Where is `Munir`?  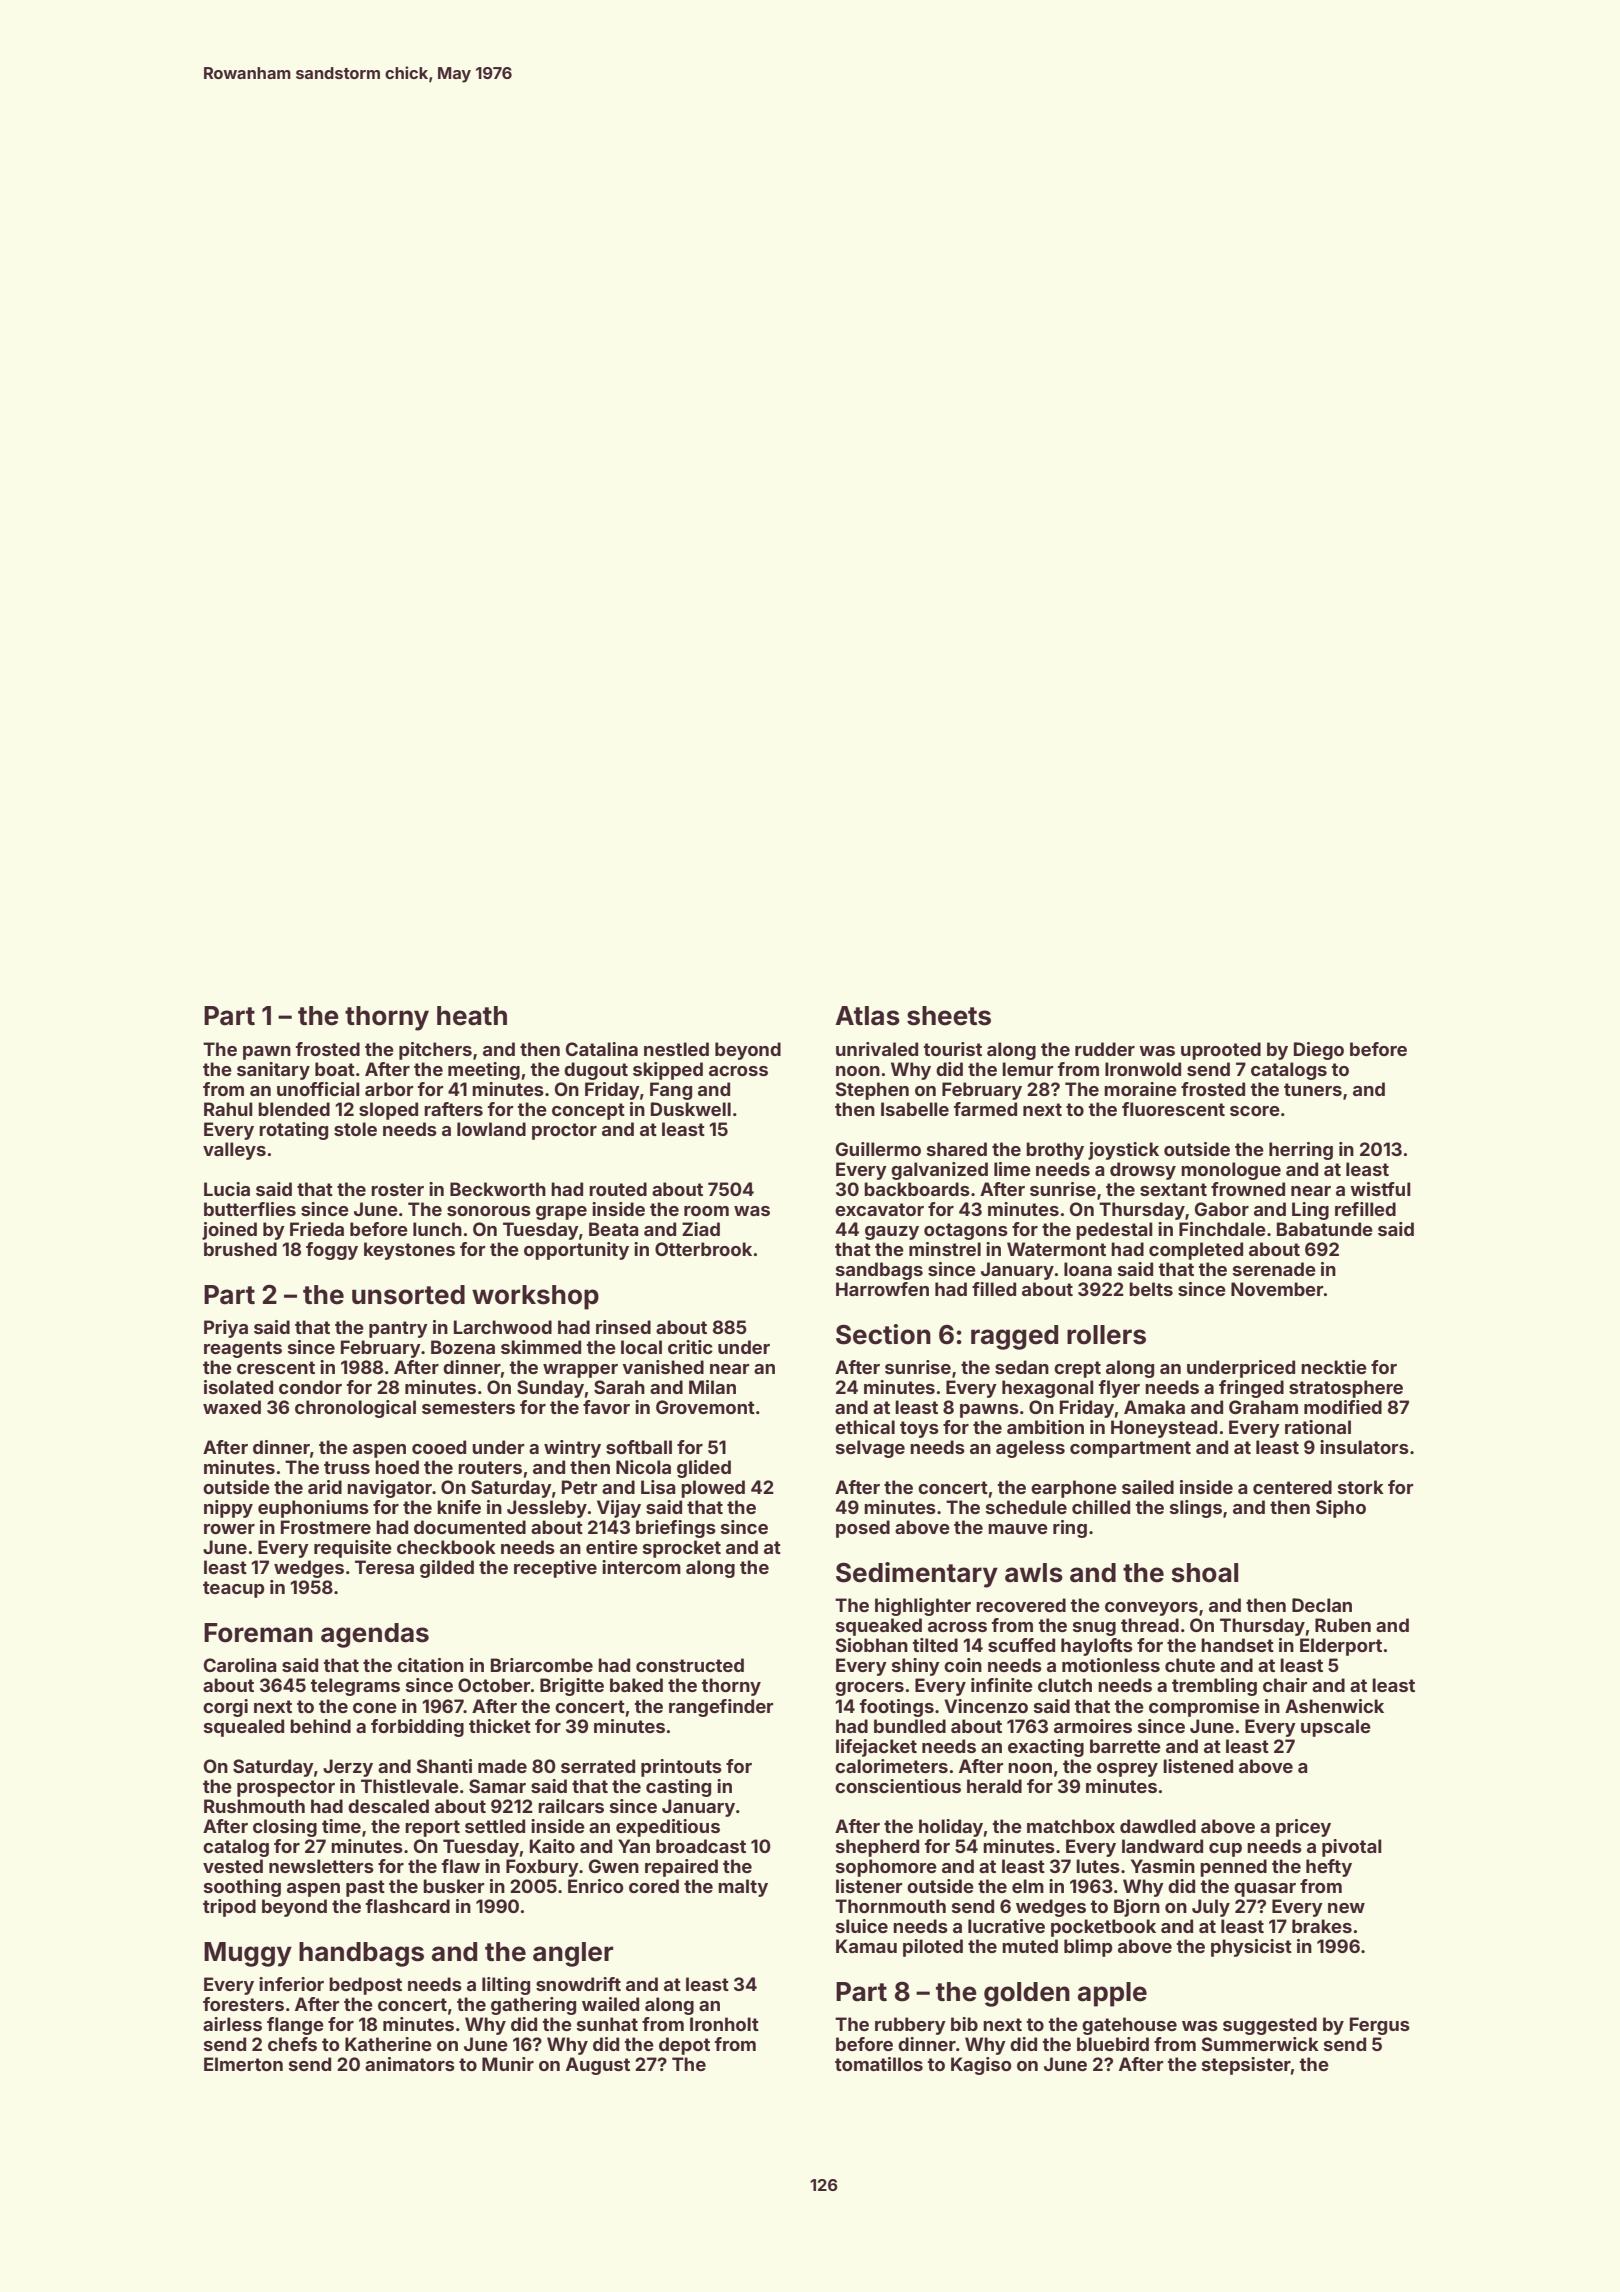
Munir is located at coordinates (508, 2064).
